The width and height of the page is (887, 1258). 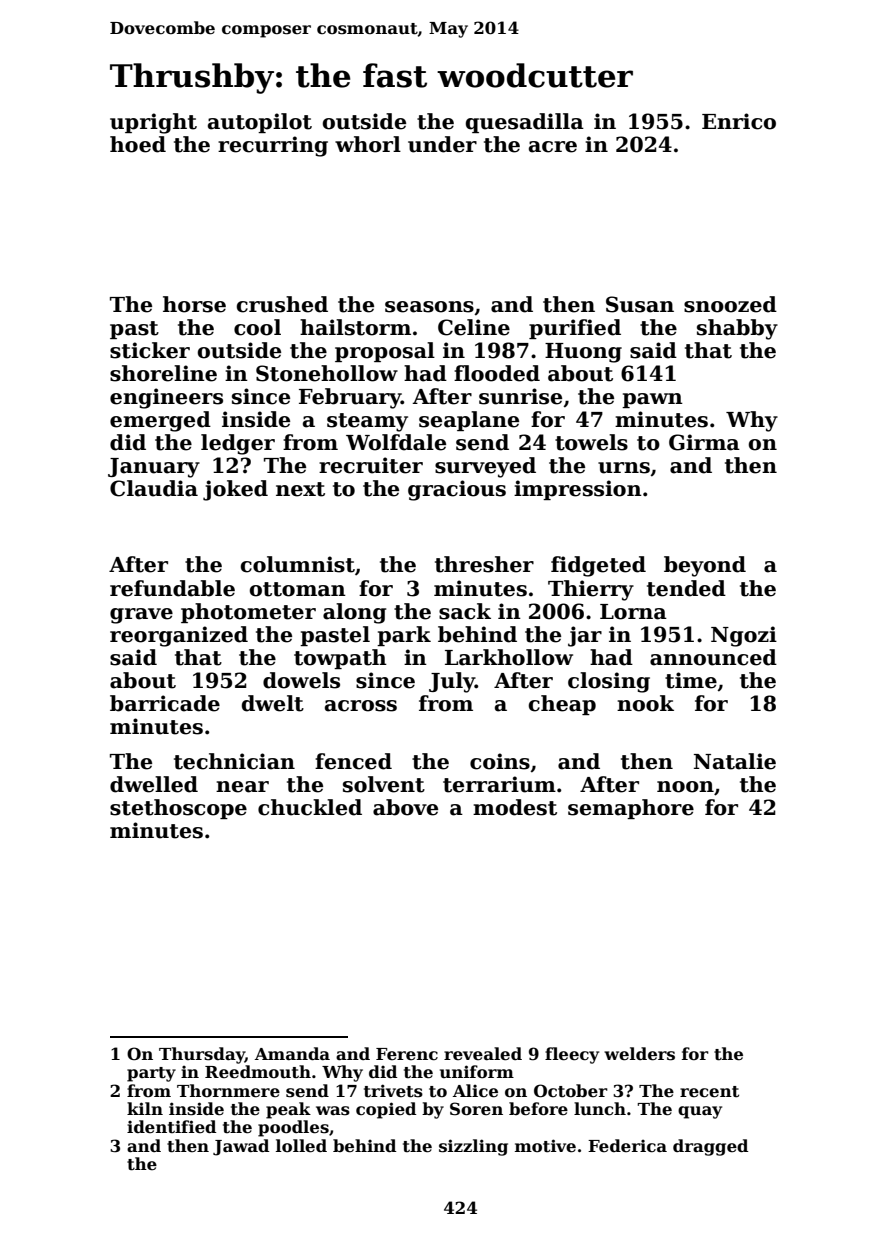 I want to click on dwelt, so click(x=273, y=703).
